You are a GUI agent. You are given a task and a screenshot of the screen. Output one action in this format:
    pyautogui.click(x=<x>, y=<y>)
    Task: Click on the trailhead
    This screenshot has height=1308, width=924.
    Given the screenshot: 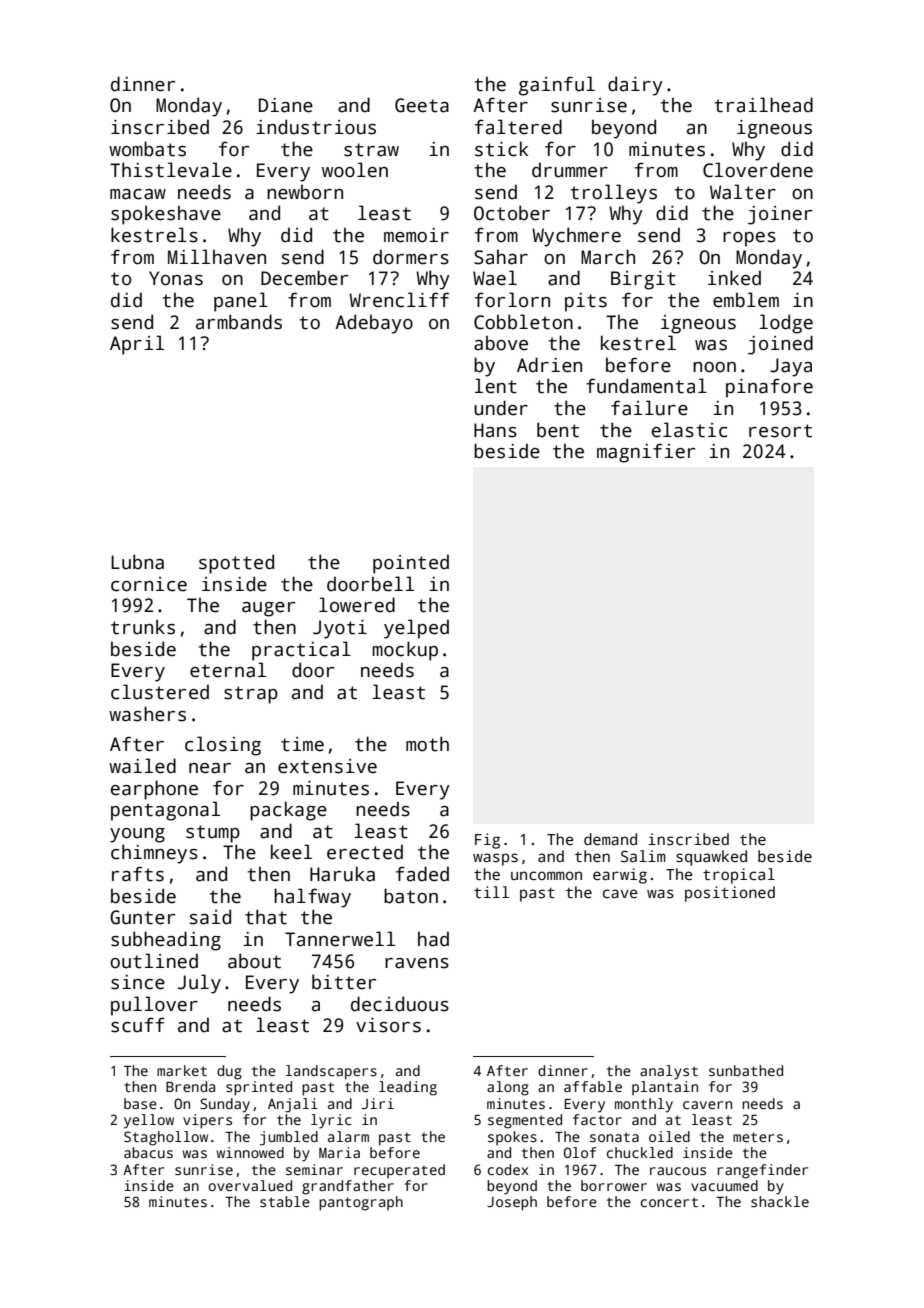 What is the action you would take?
    pyautogui.click(x=763, y=105)
